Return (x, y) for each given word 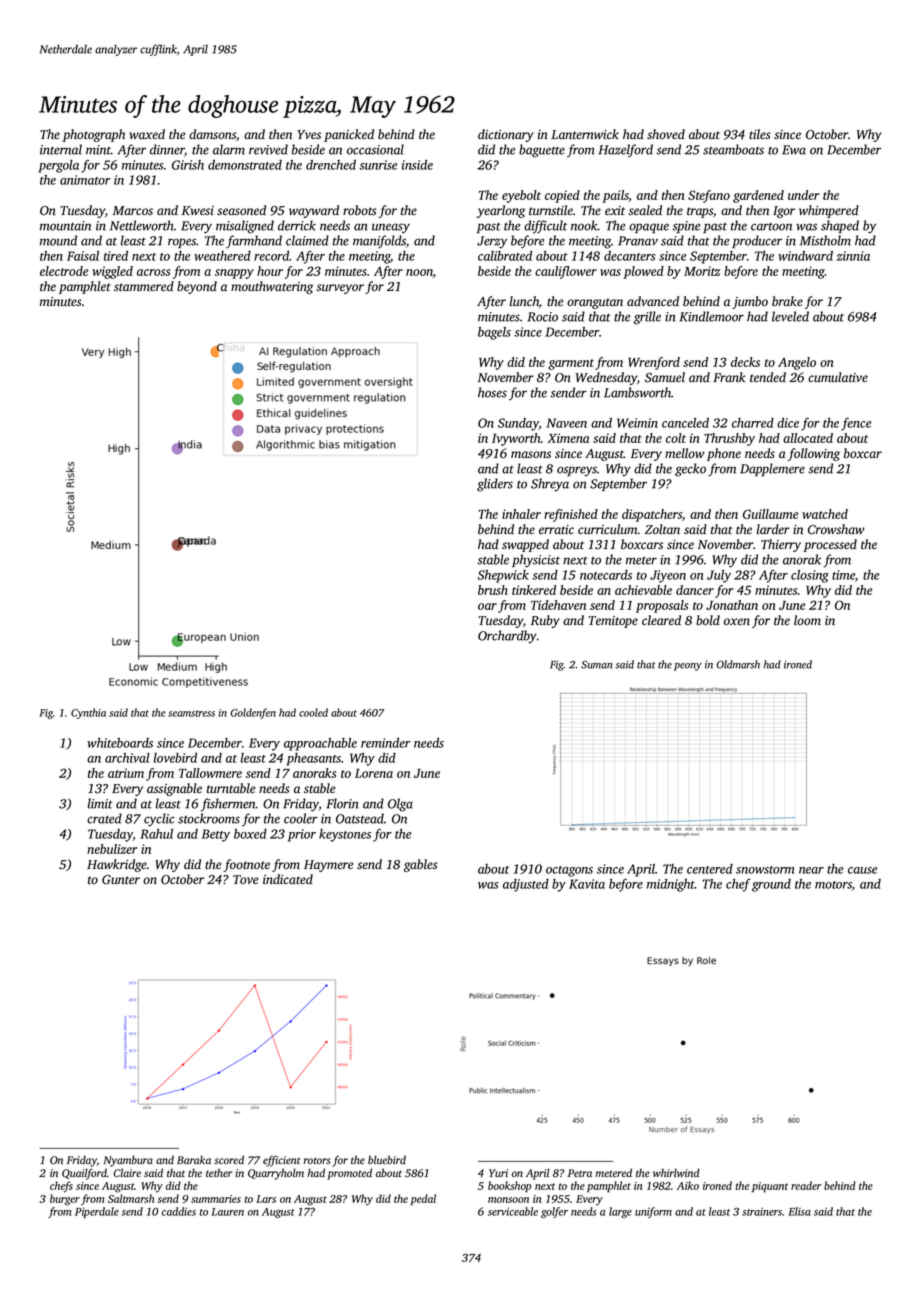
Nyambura (128, 1161)
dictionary (506, 135)
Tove (245, 879)
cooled (313, 712)
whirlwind (676, 1173)
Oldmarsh (738, 664)
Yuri (498, 1173)
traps (700, 212)
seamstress (191, 713)
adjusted (526, 885)
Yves (309, 134)
